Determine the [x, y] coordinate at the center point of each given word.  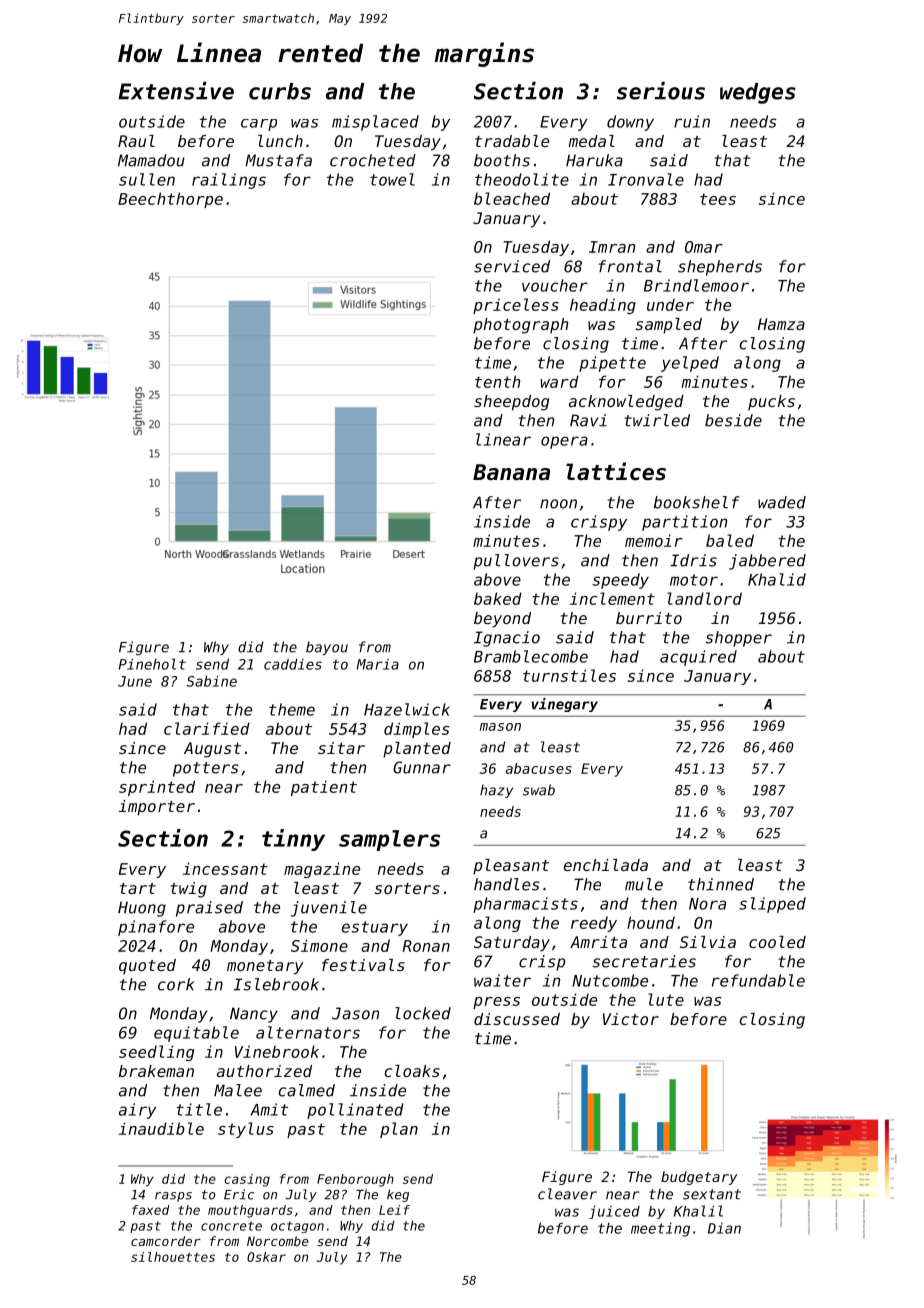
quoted [147, 967]
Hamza [781, 324]
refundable [758, 980]
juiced [614, 1212]
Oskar [266, 1257]
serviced [512, 266]
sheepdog [511, 403]
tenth [497, 381]
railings [229, 181]
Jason [355, 1013]
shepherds [720, 268]
